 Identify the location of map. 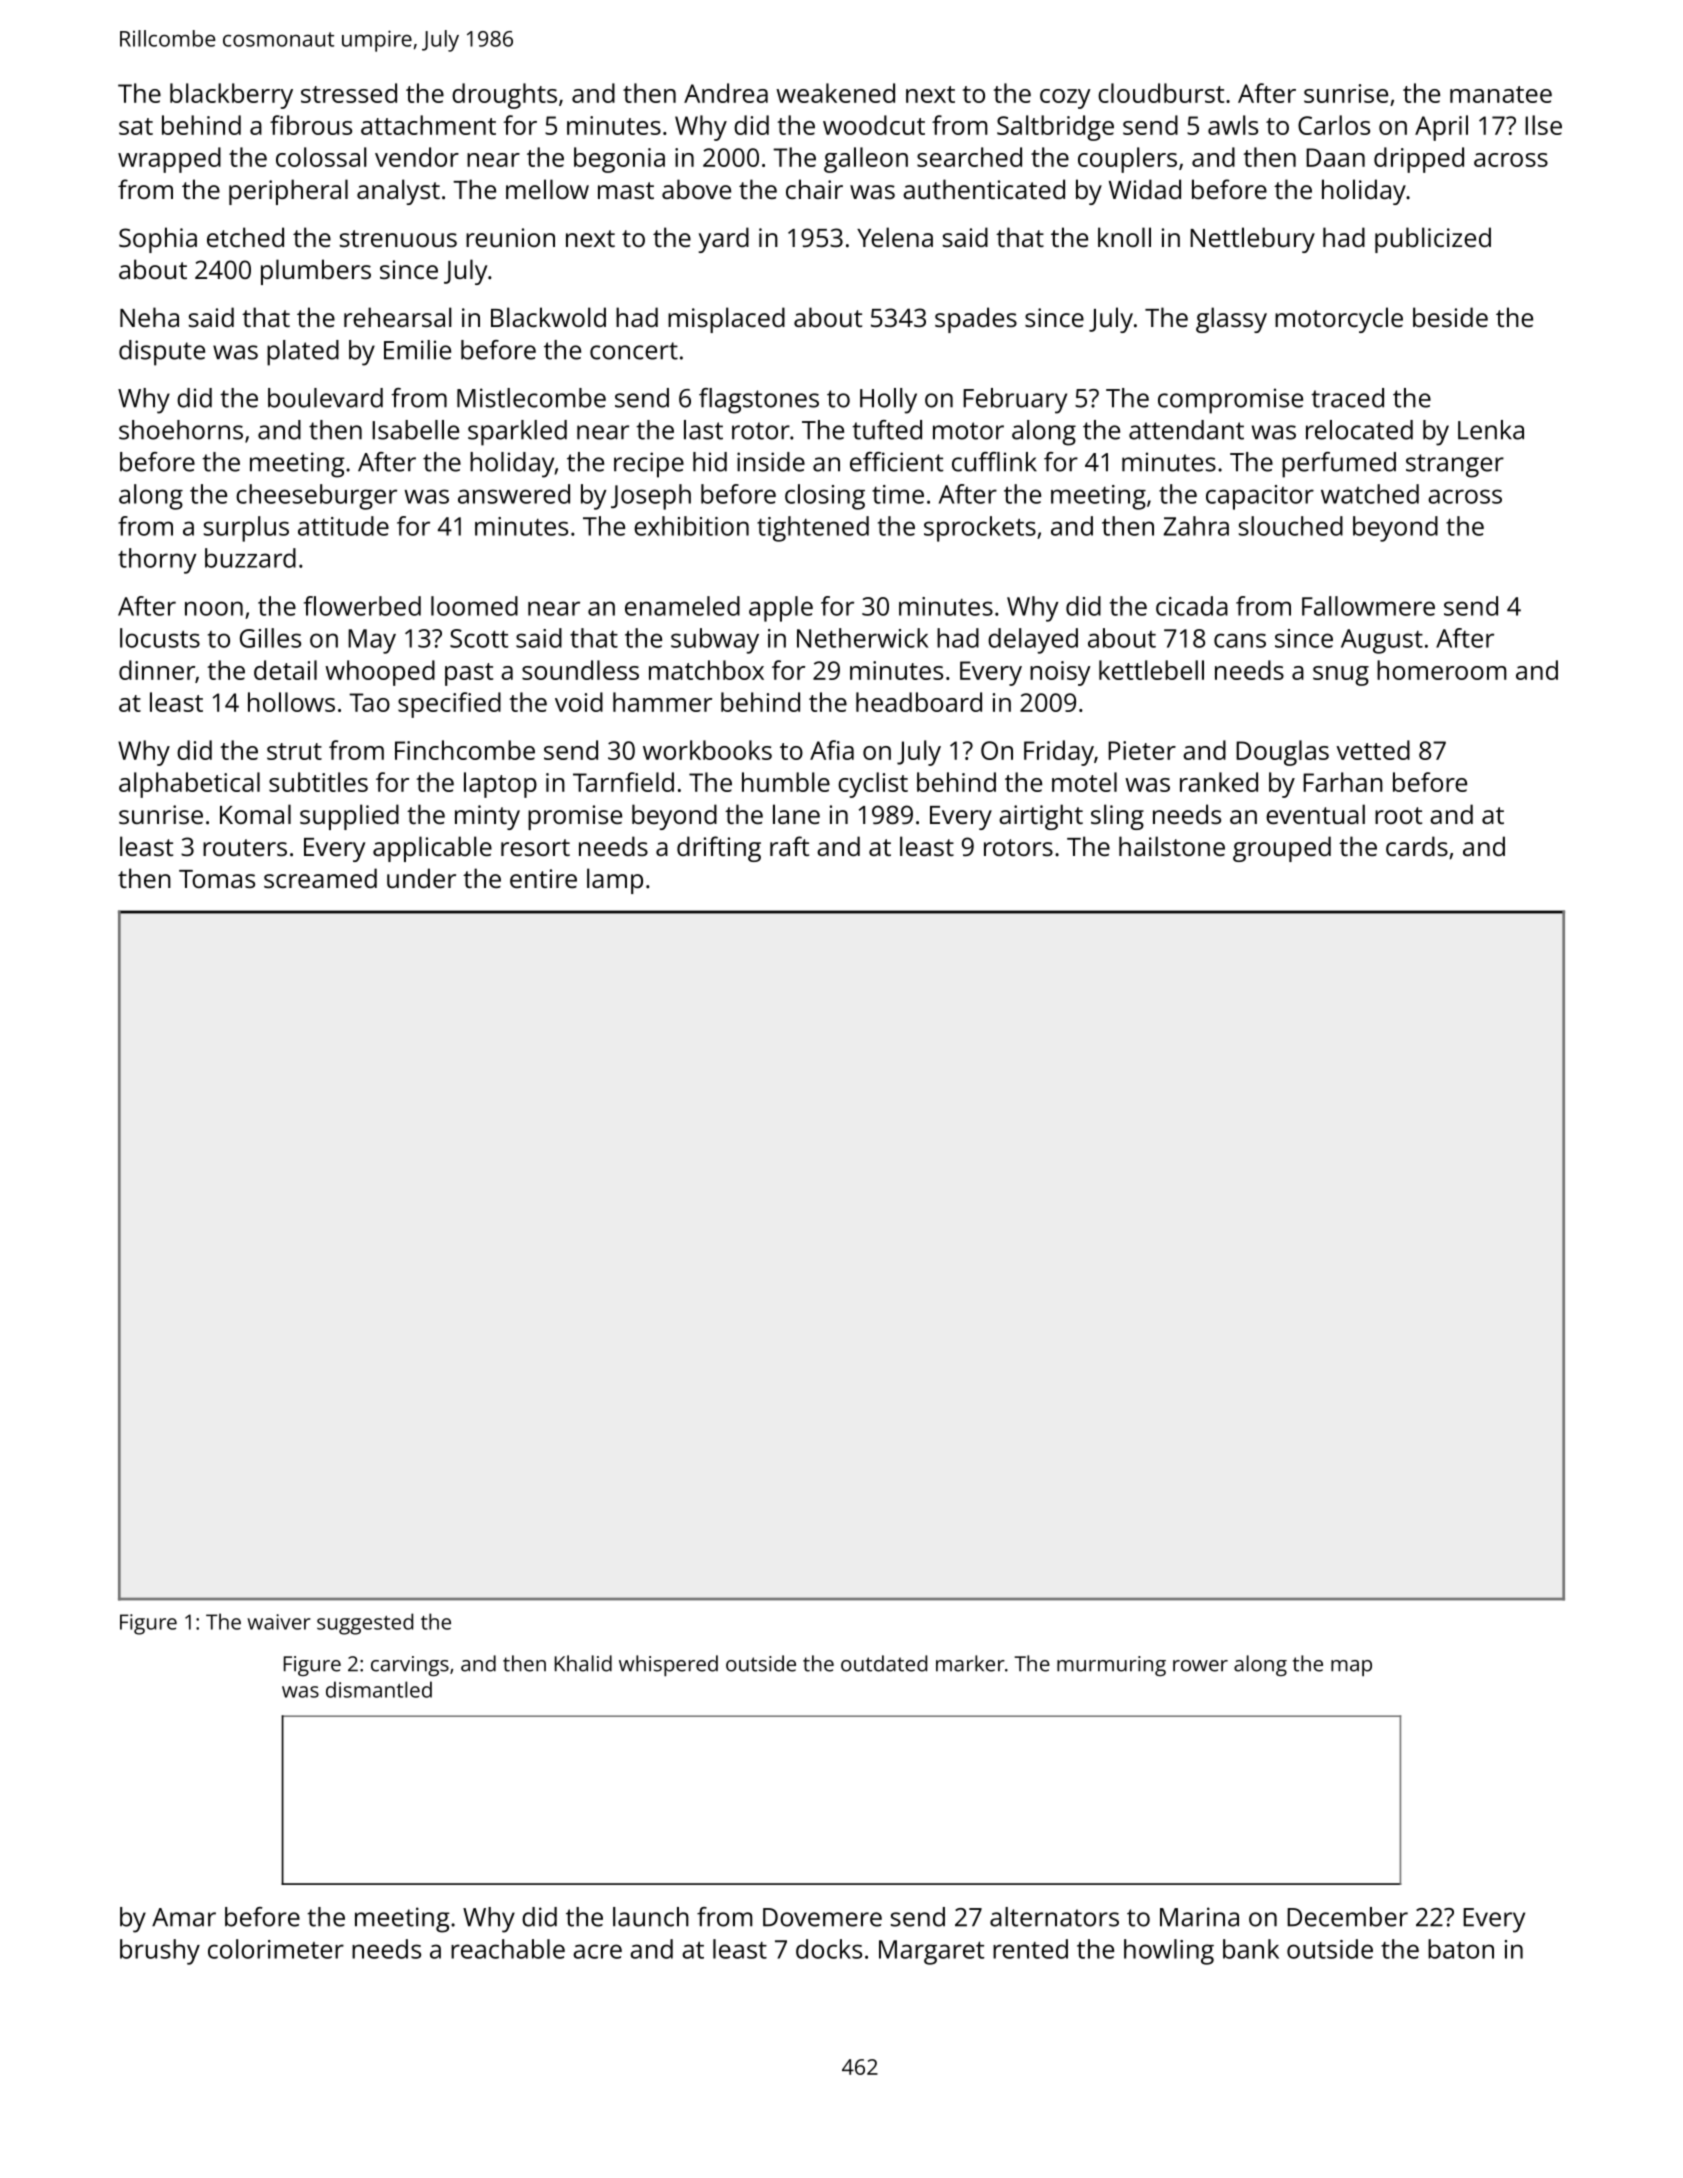
(1351, 1668).
